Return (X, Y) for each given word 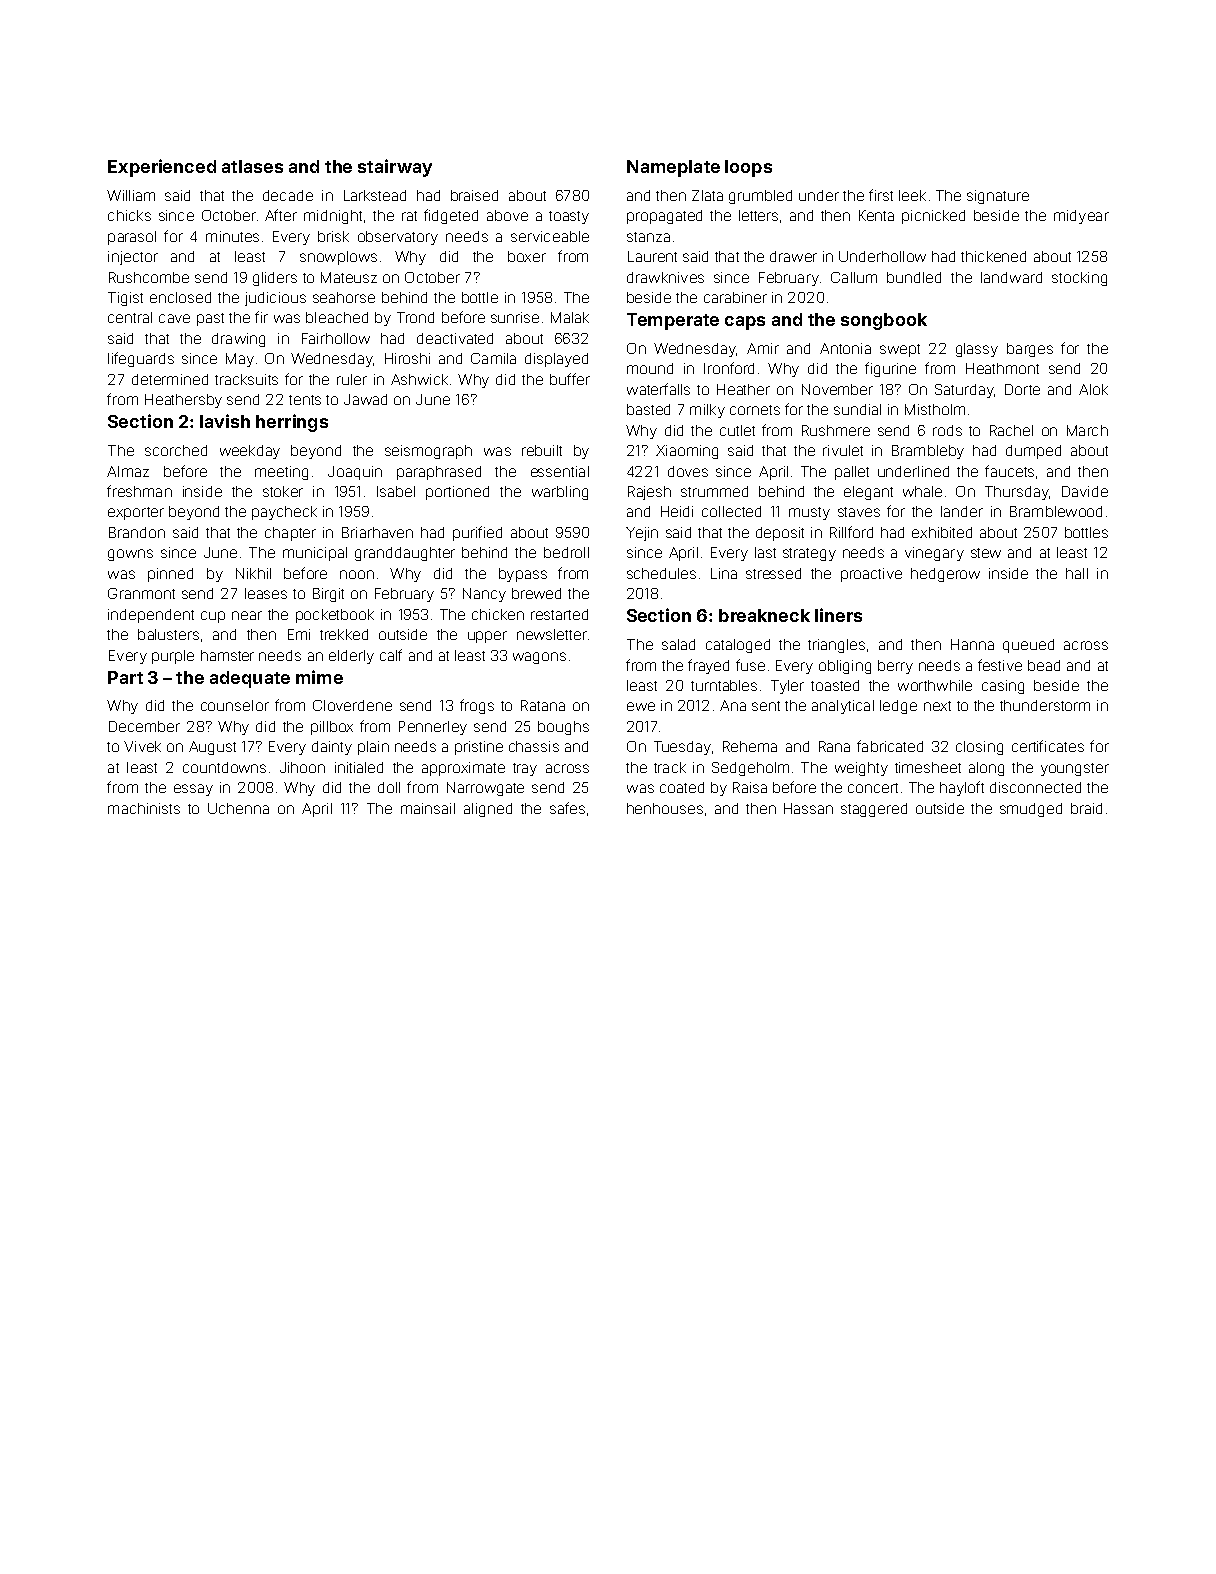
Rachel (1011, 430)
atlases (252, 166)
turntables (724, 685)
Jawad (365, 399)
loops (748, 168)
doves (688, 471)
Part (125, 677)
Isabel (396, 491)
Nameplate (673, 168)
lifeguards (141, 359)
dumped (1033, 452)
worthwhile (935, 685)
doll (389, 787)
